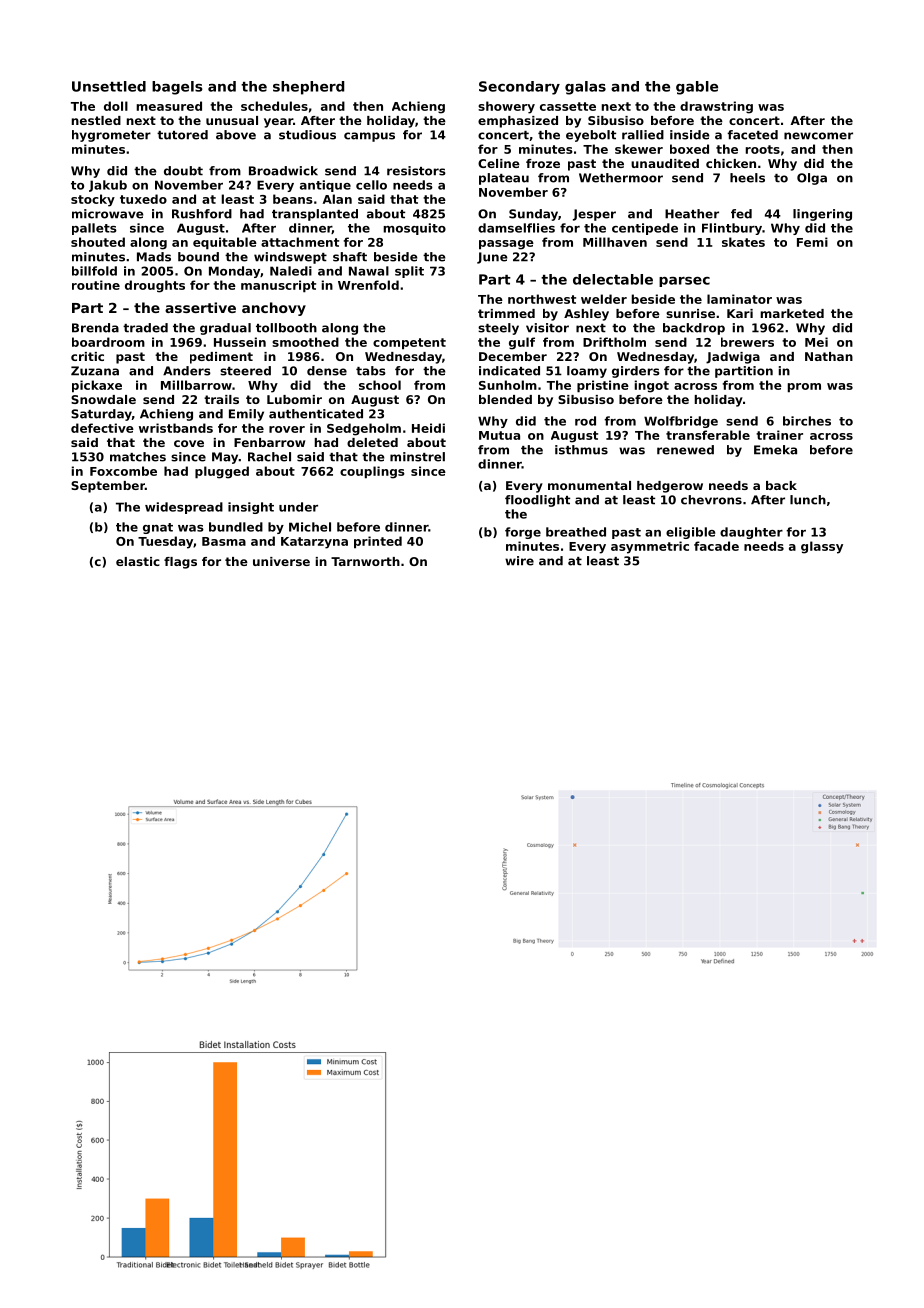 The width and height of the image is (924, 1308). I want to click on flags, so click(180, 563).
